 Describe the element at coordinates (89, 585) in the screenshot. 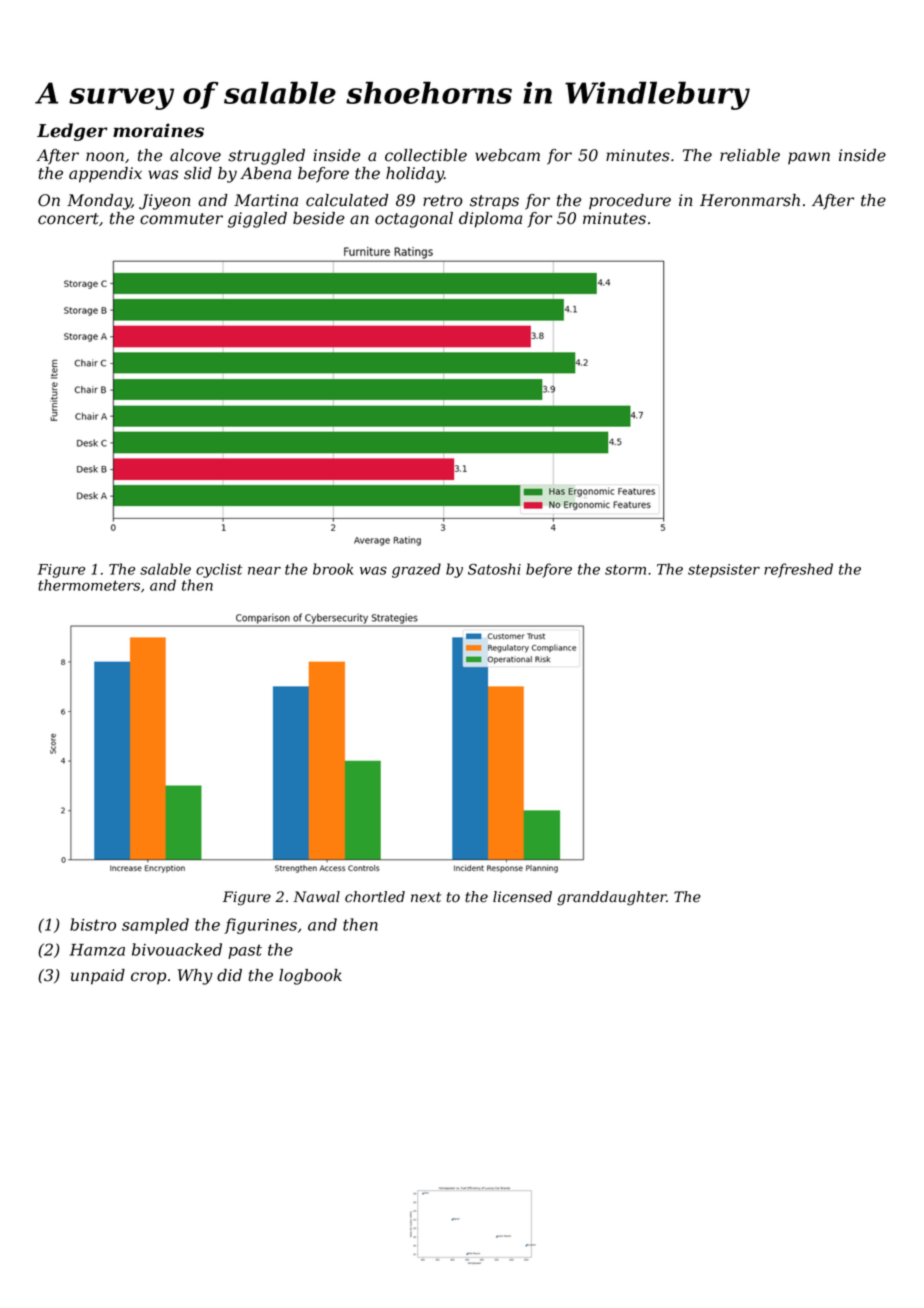

I see `thermometers` at that location.
